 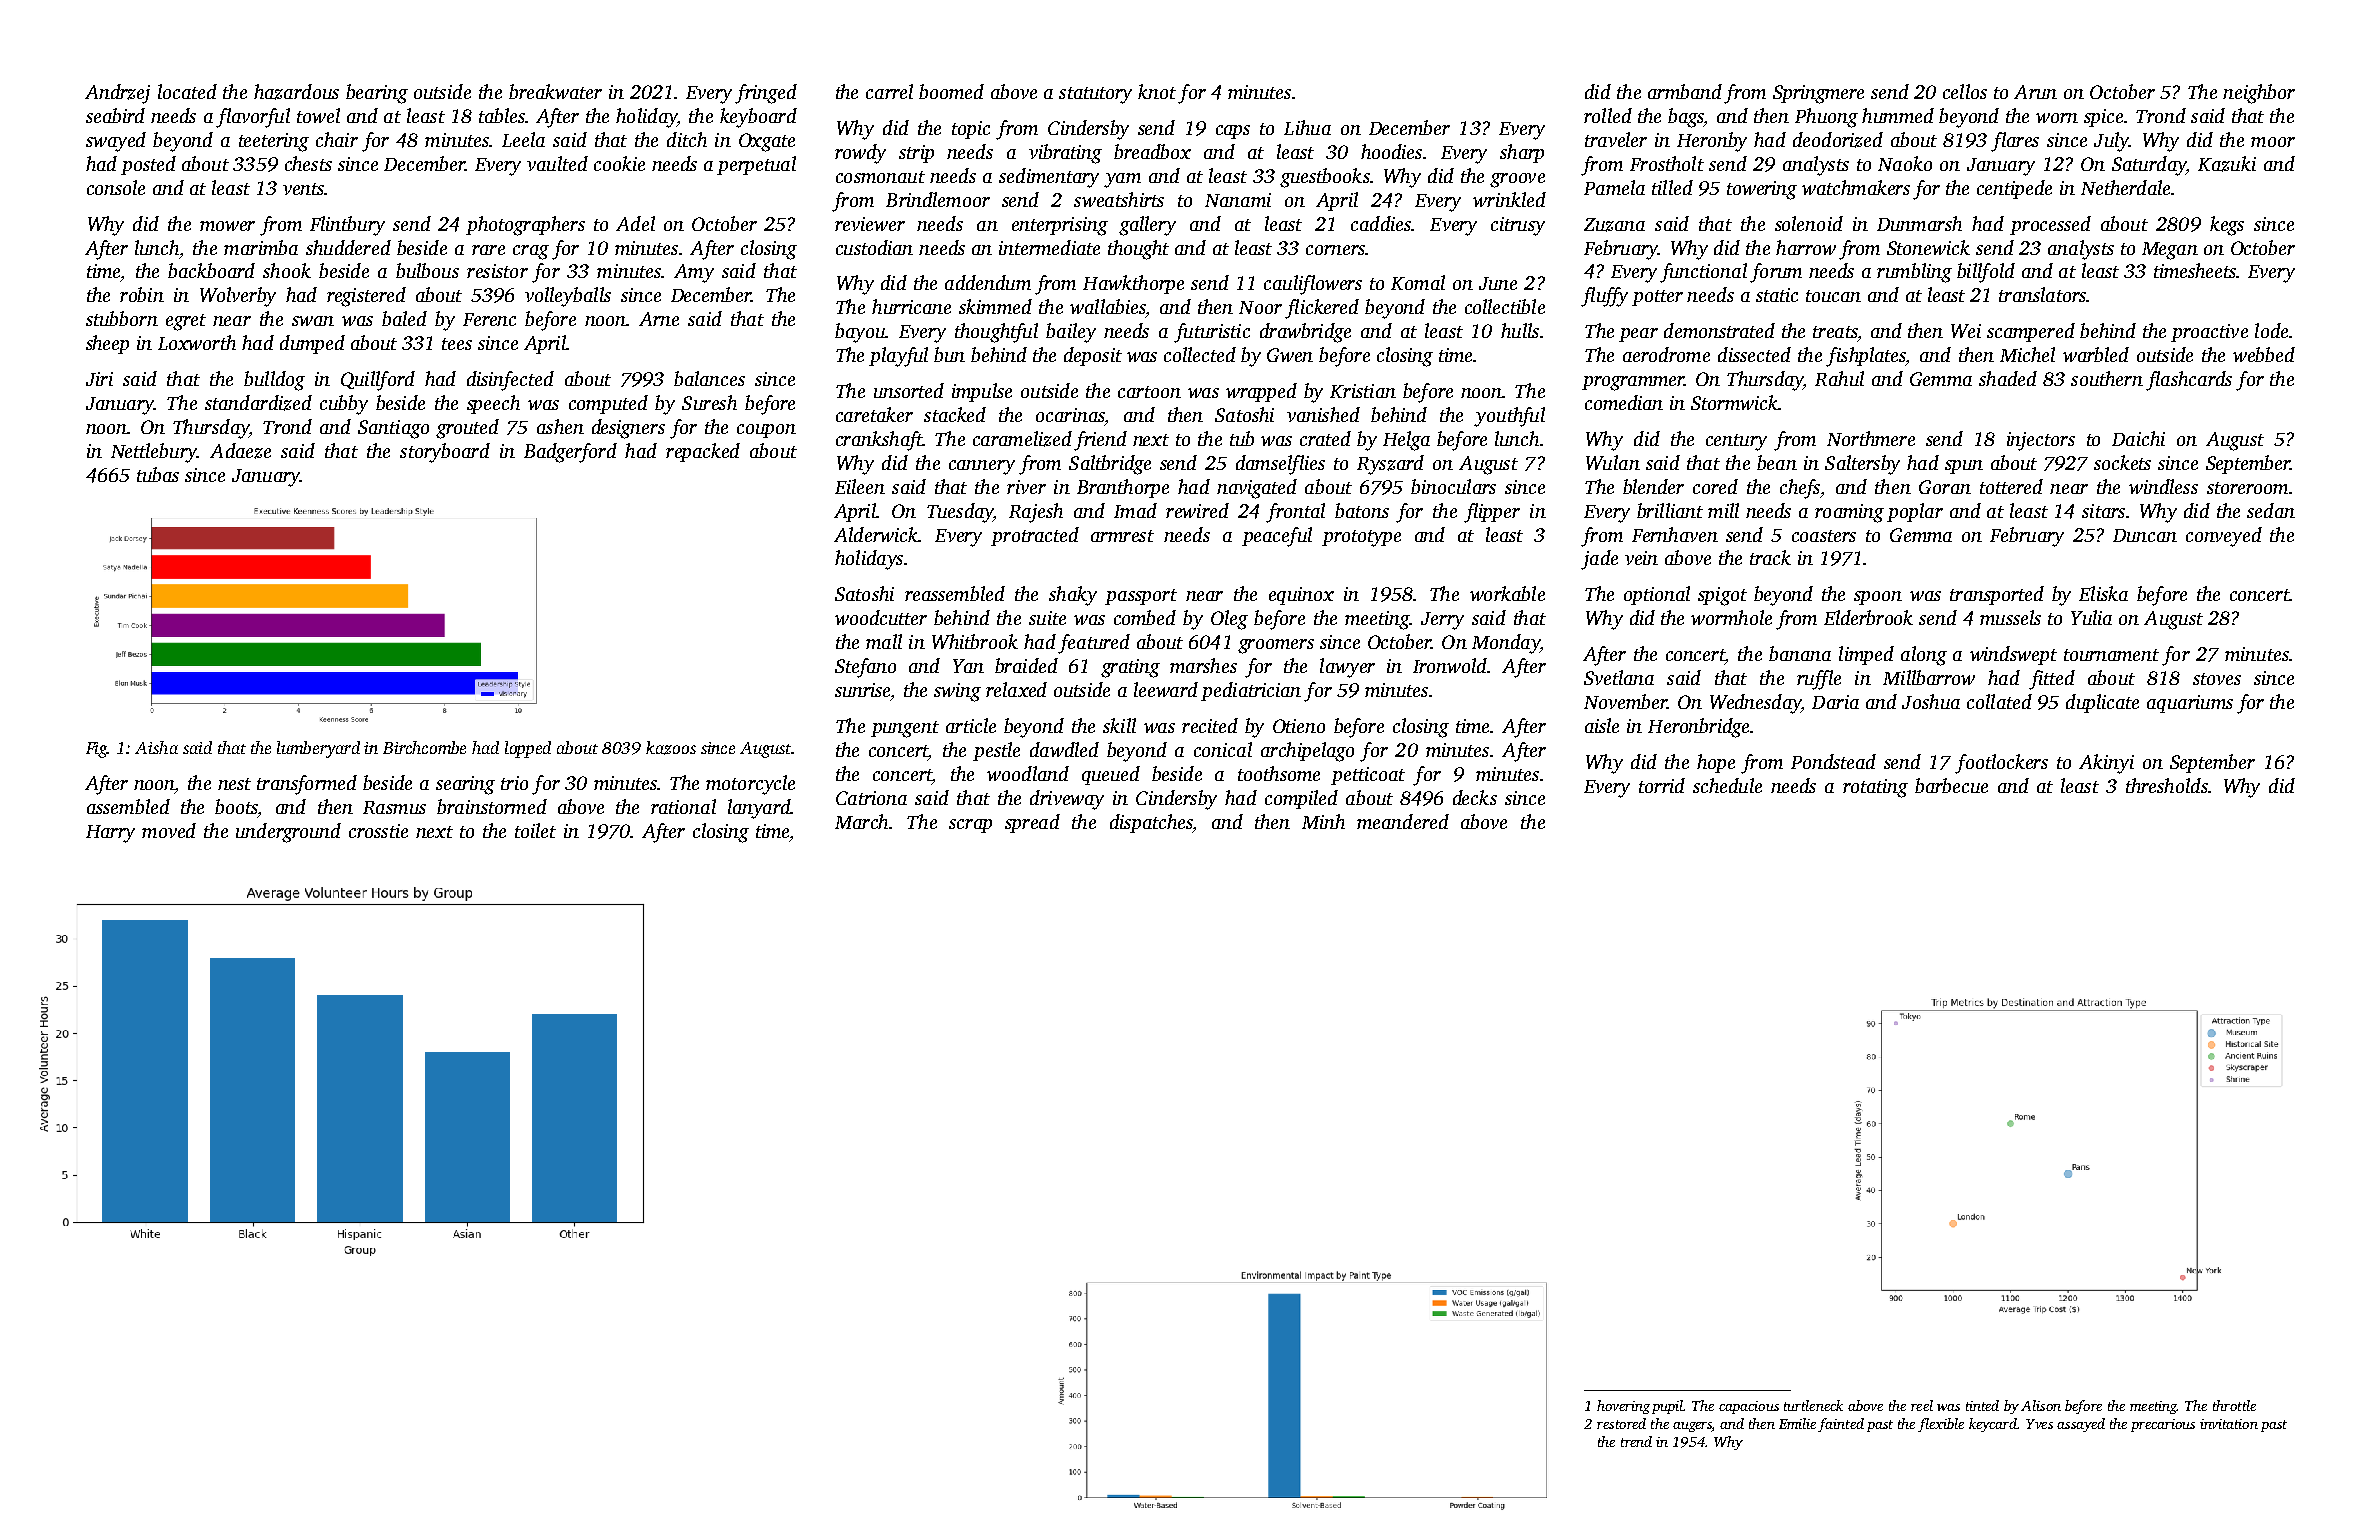 I want to click on knot, so click(x=1157, y=91).
